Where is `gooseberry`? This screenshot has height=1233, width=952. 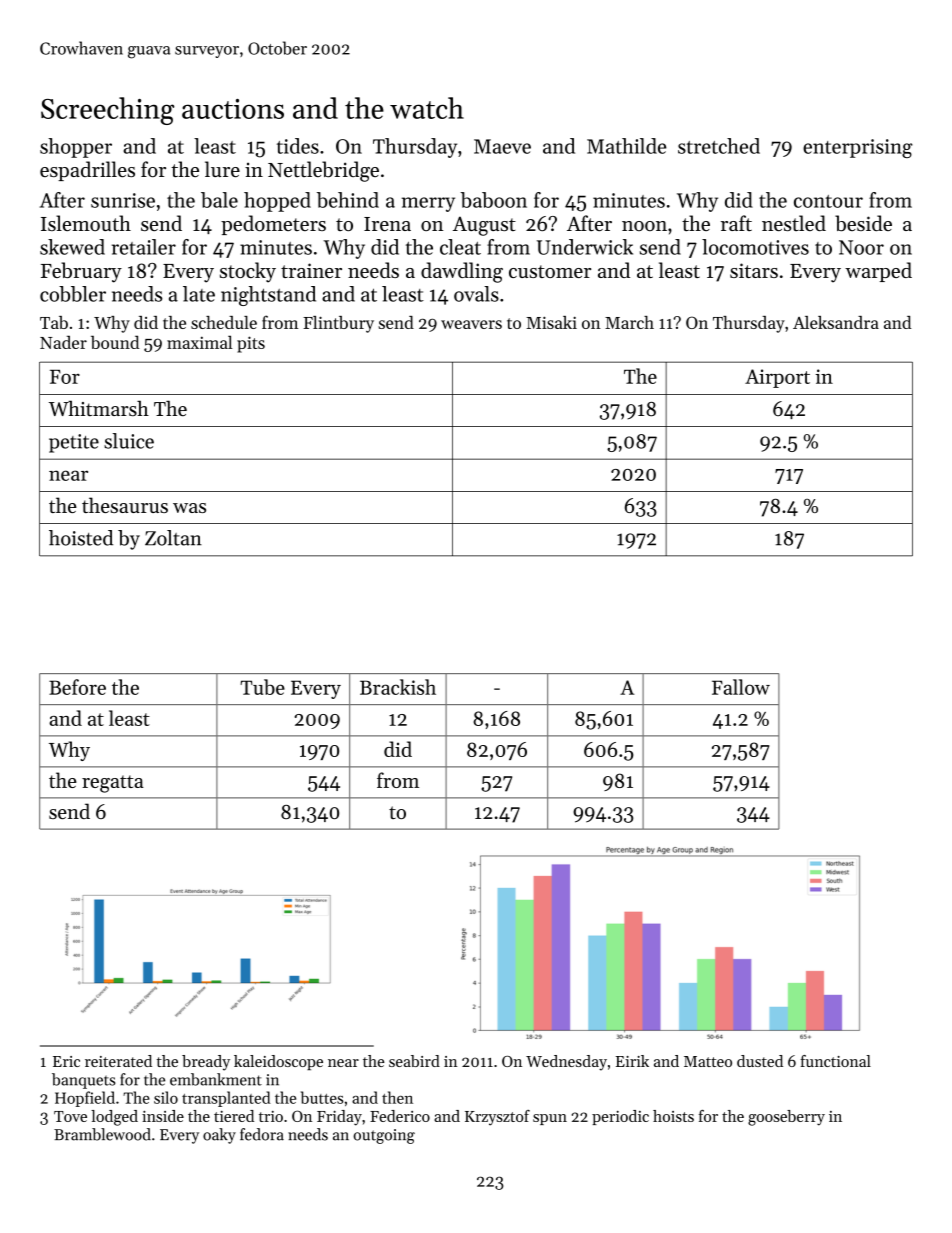 gooseberry is located at coordinates (786, 1118).
